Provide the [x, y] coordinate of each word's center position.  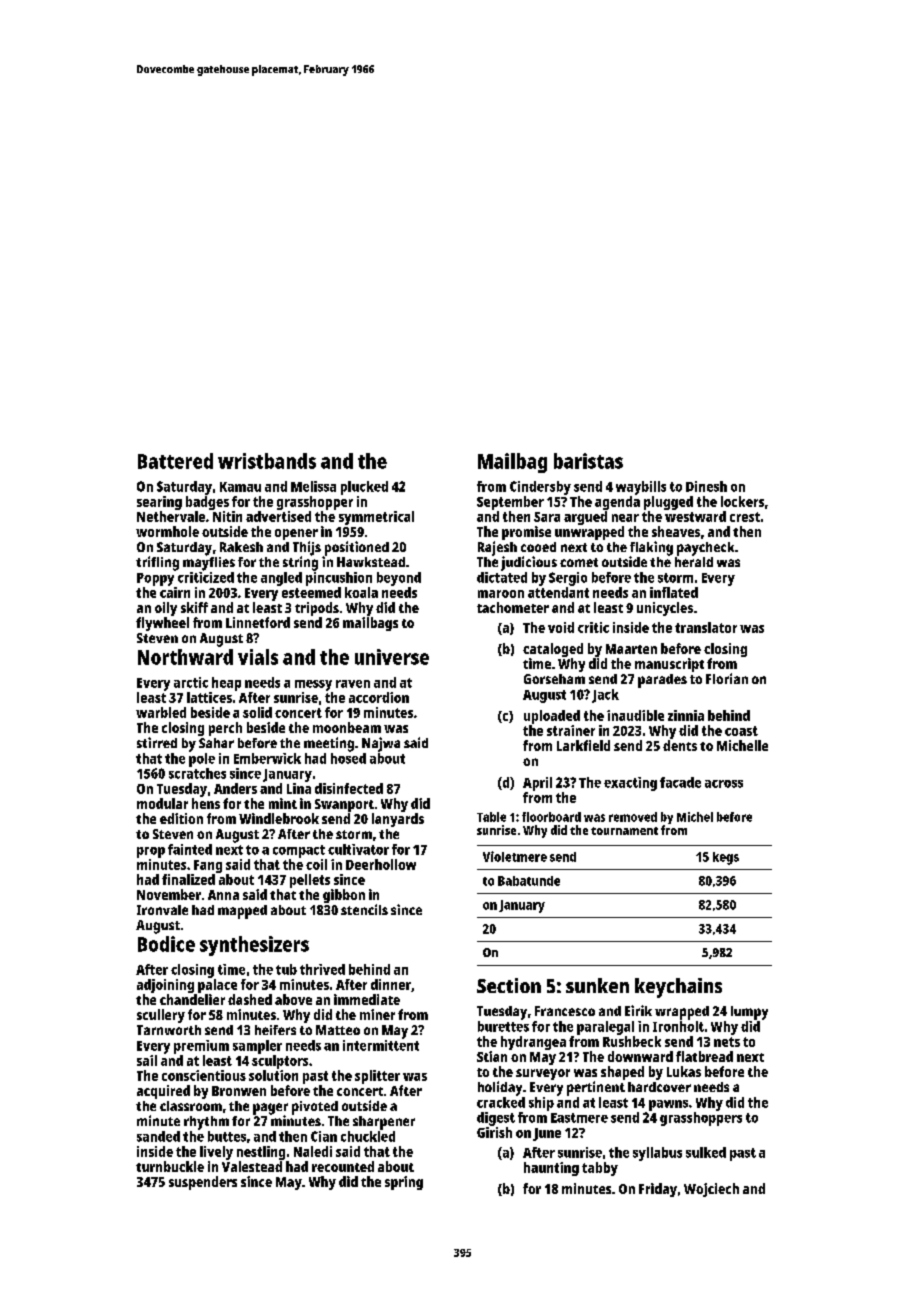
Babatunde [529, 881]
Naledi [313, 1151]
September [510, 503]
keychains [678, 988]
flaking [651, 548]
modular [162, 803]
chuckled [368, 1136]
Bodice [166, 944]
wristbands [267, 461]
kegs [726, 858]
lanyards [398, 820]
